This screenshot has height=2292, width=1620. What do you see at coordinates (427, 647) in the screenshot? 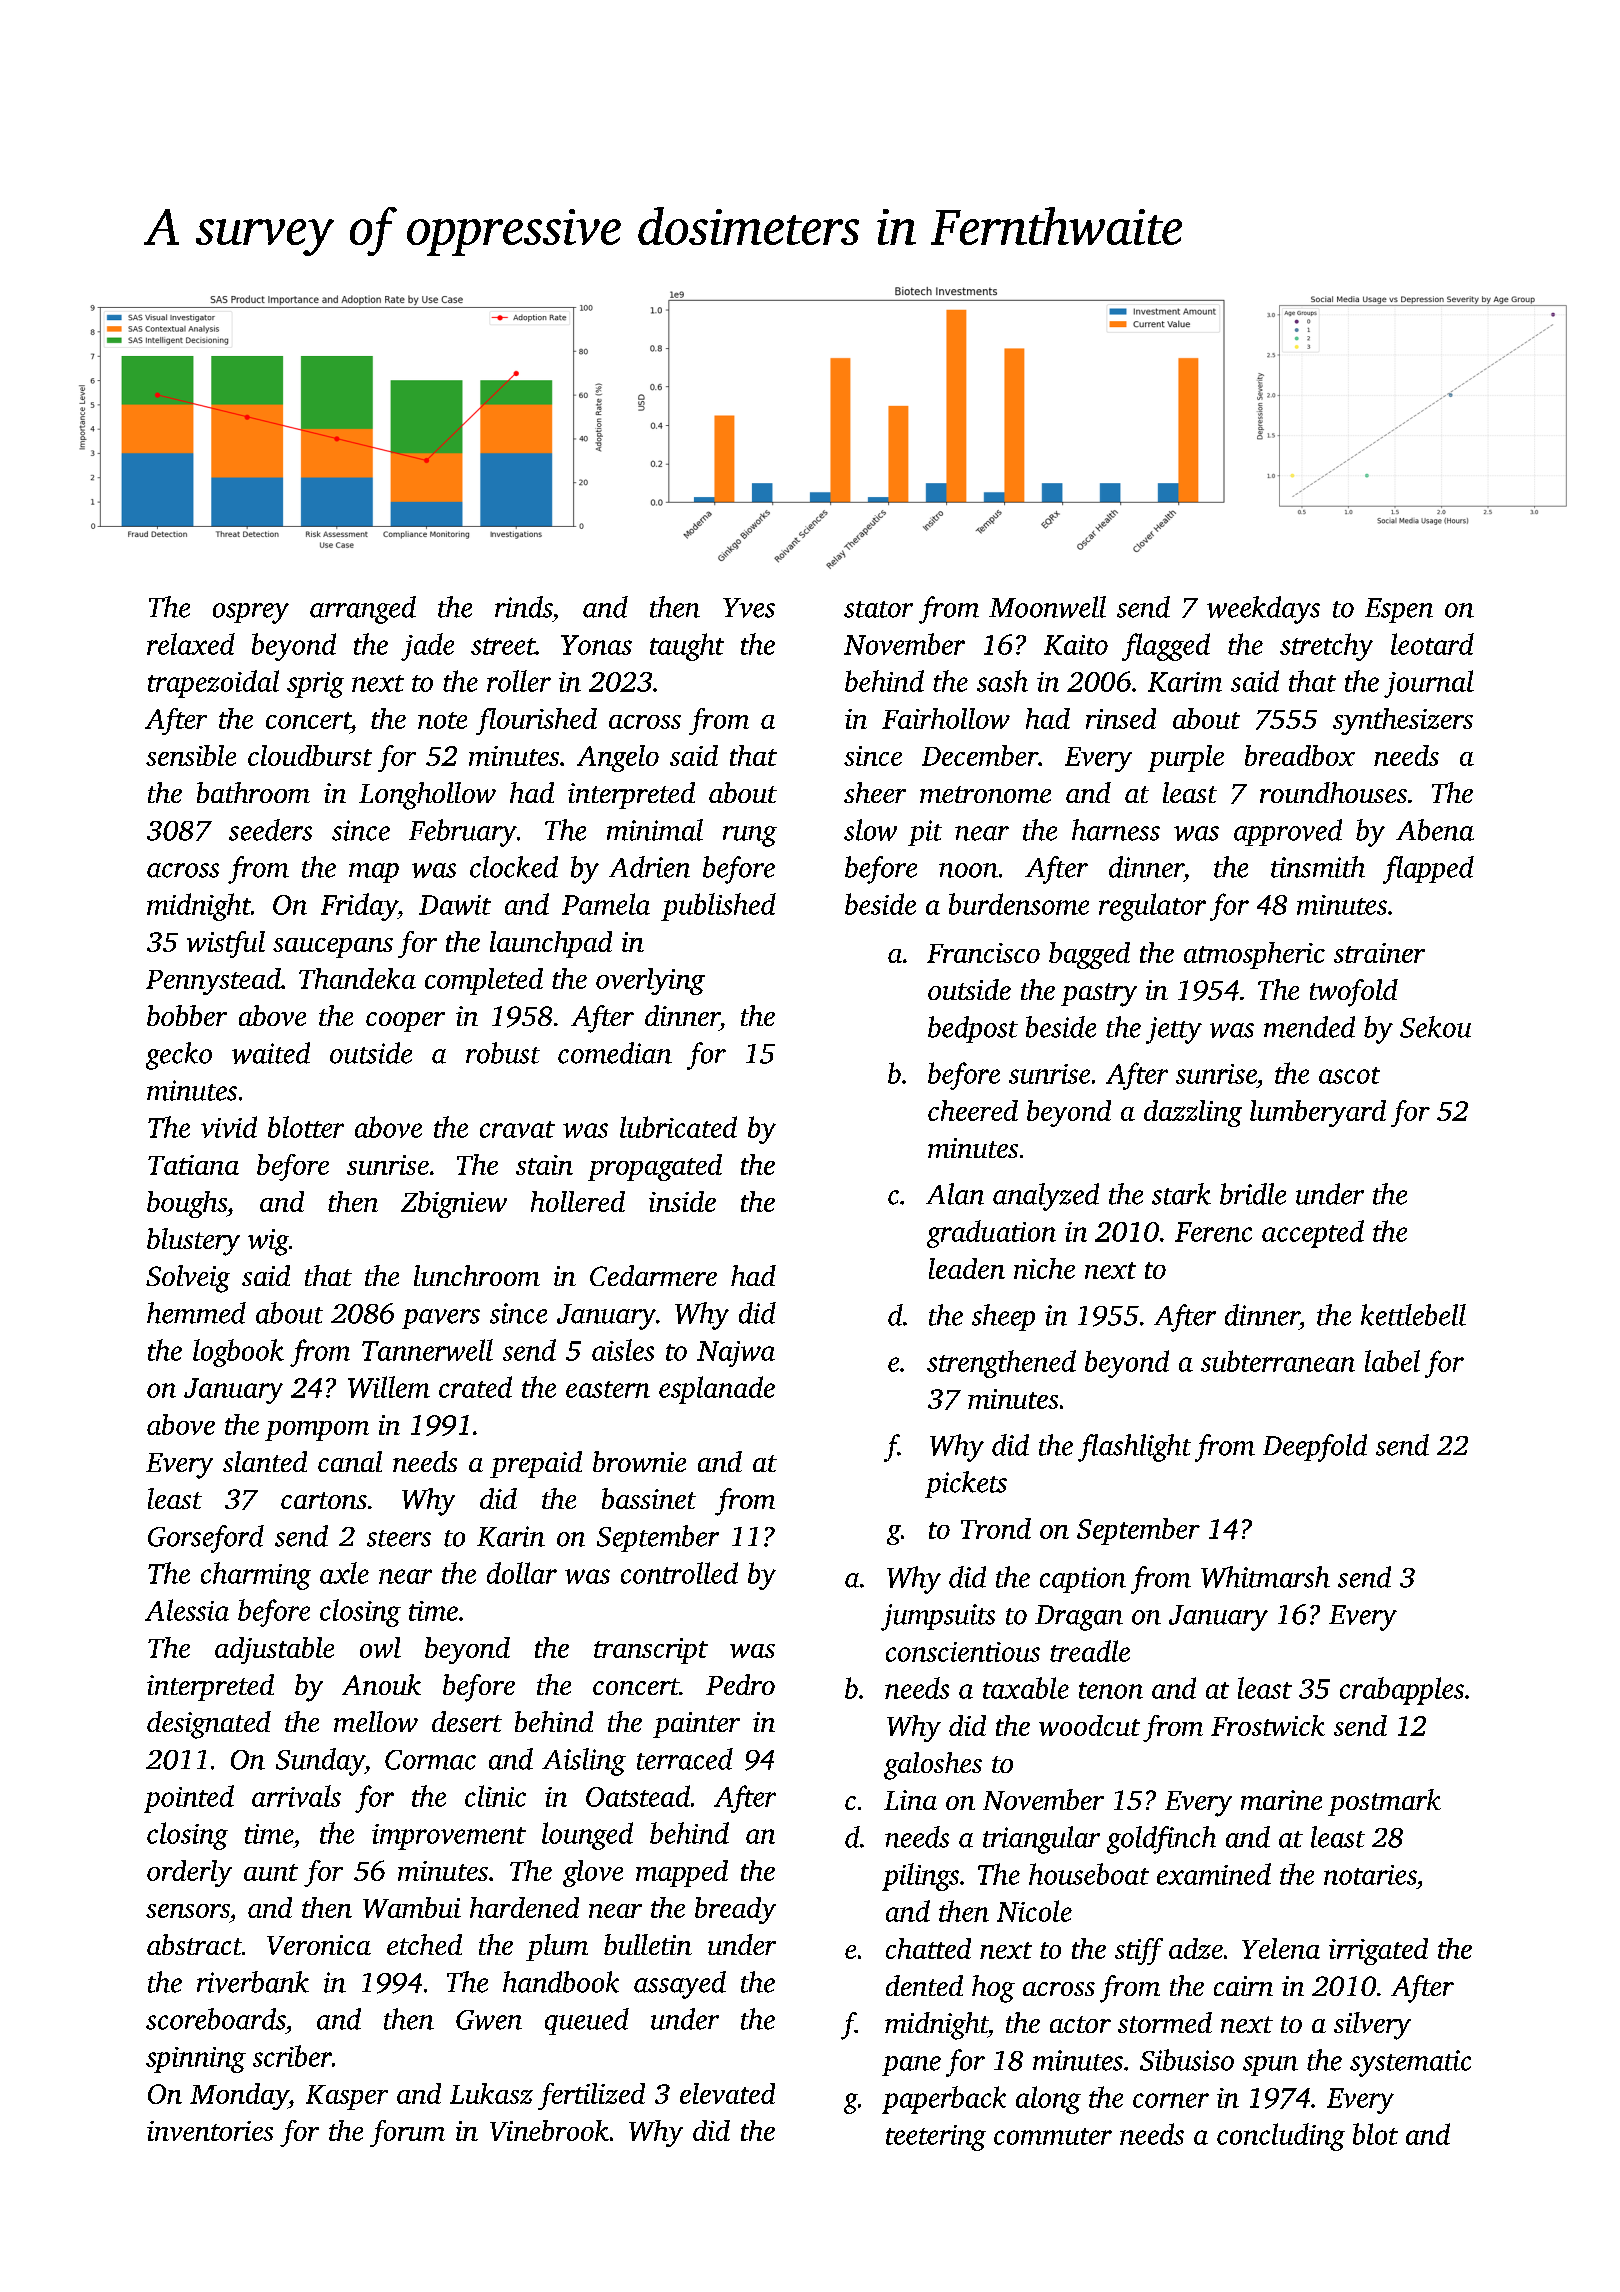
I see `jade` at bounding box center [427, 647].
